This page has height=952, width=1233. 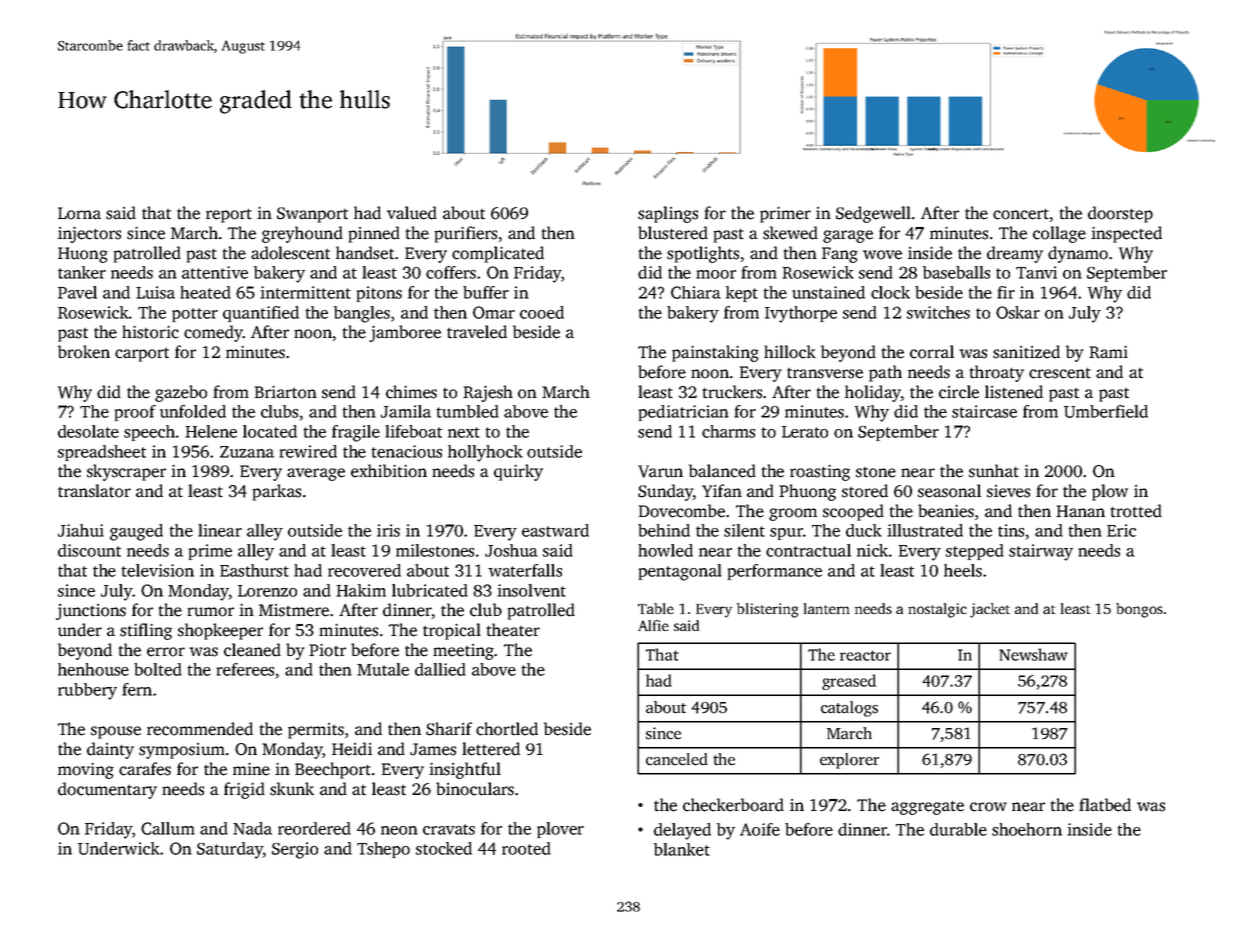 What do you see at coordinates (682, 511) in the page?
I see `Dovecombe` at bounding box center [682, 511].
